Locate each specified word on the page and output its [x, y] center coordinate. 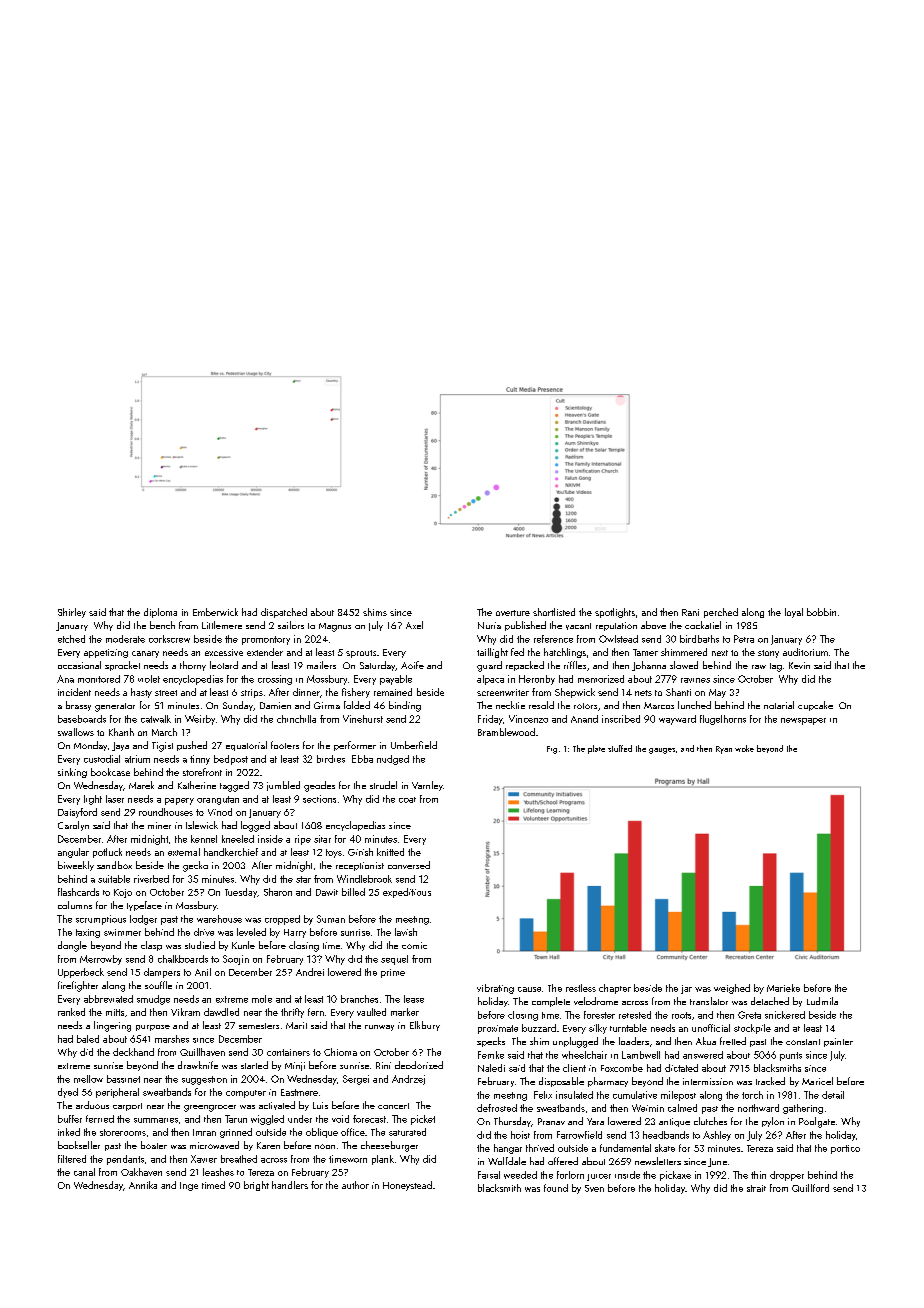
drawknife [198, 1065]
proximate [498, 1029]
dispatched [284, 613]
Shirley [72, 613]
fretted [733, 1041]
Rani [690, 612]
